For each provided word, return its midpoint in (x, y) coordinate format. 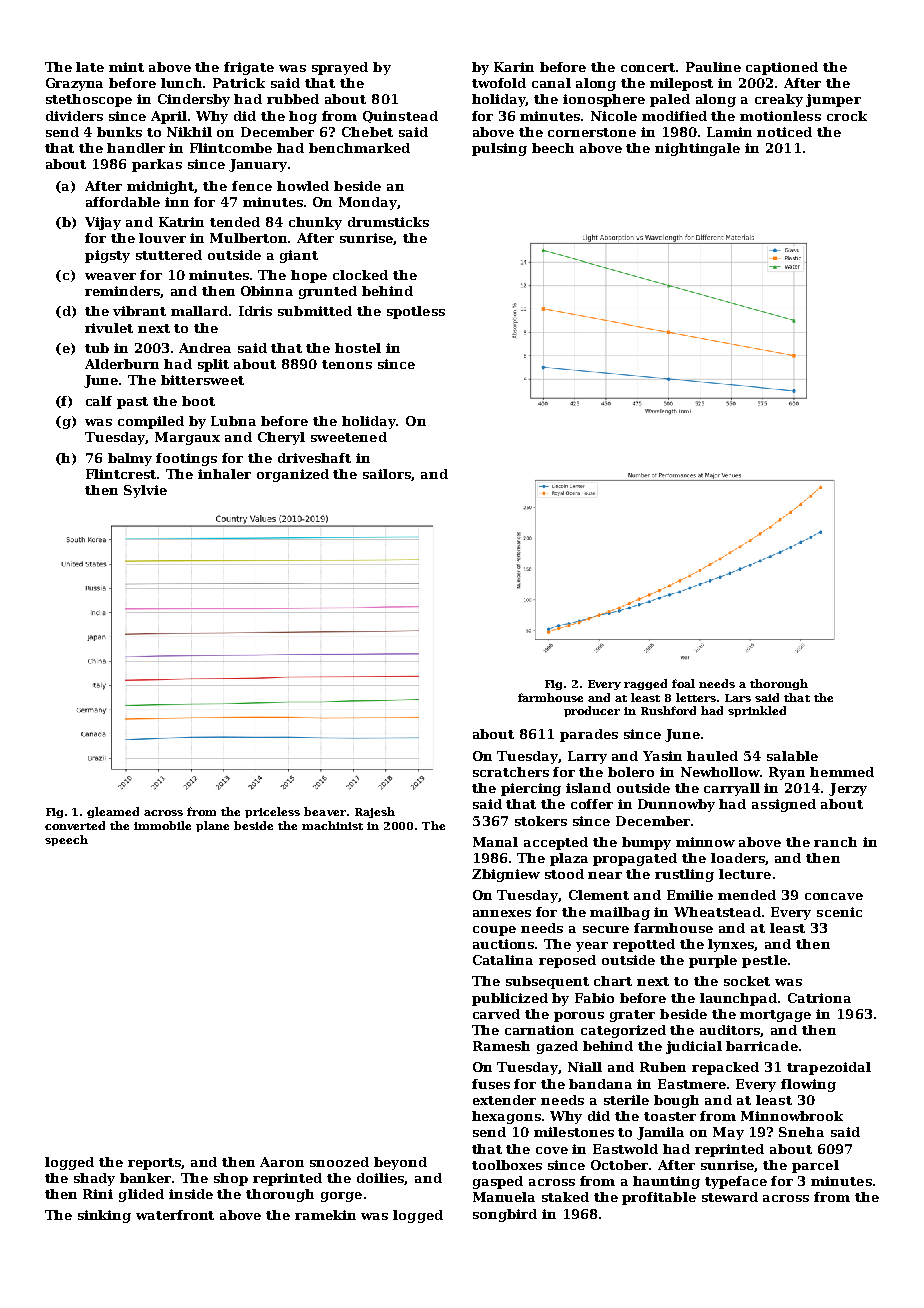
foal (683, 683)
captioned (782, 68)
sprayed (340, 68)
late (90, 67)
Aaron (282, 1162)
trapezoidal (829, 1068)
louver (162, 238)
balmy (130, 459)
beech (553, 148)
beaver (325, 811)
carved (496, 1014)
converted (75, 825)
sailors (387, 475)
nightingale (697, 149)
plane (212, 826)
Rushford (668, 710)
